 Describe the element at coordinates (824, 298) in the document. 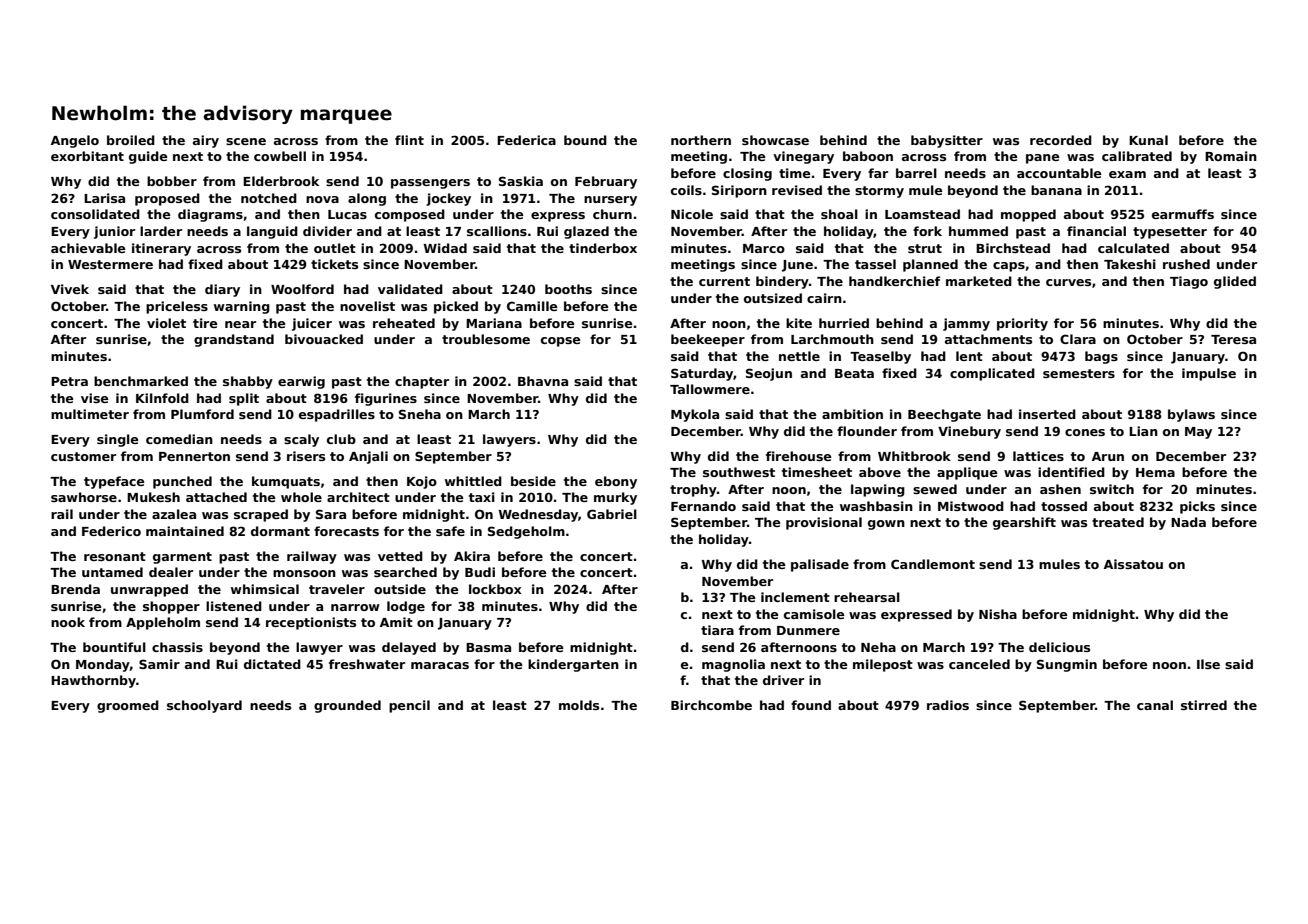

I see `cairn` at that location.
